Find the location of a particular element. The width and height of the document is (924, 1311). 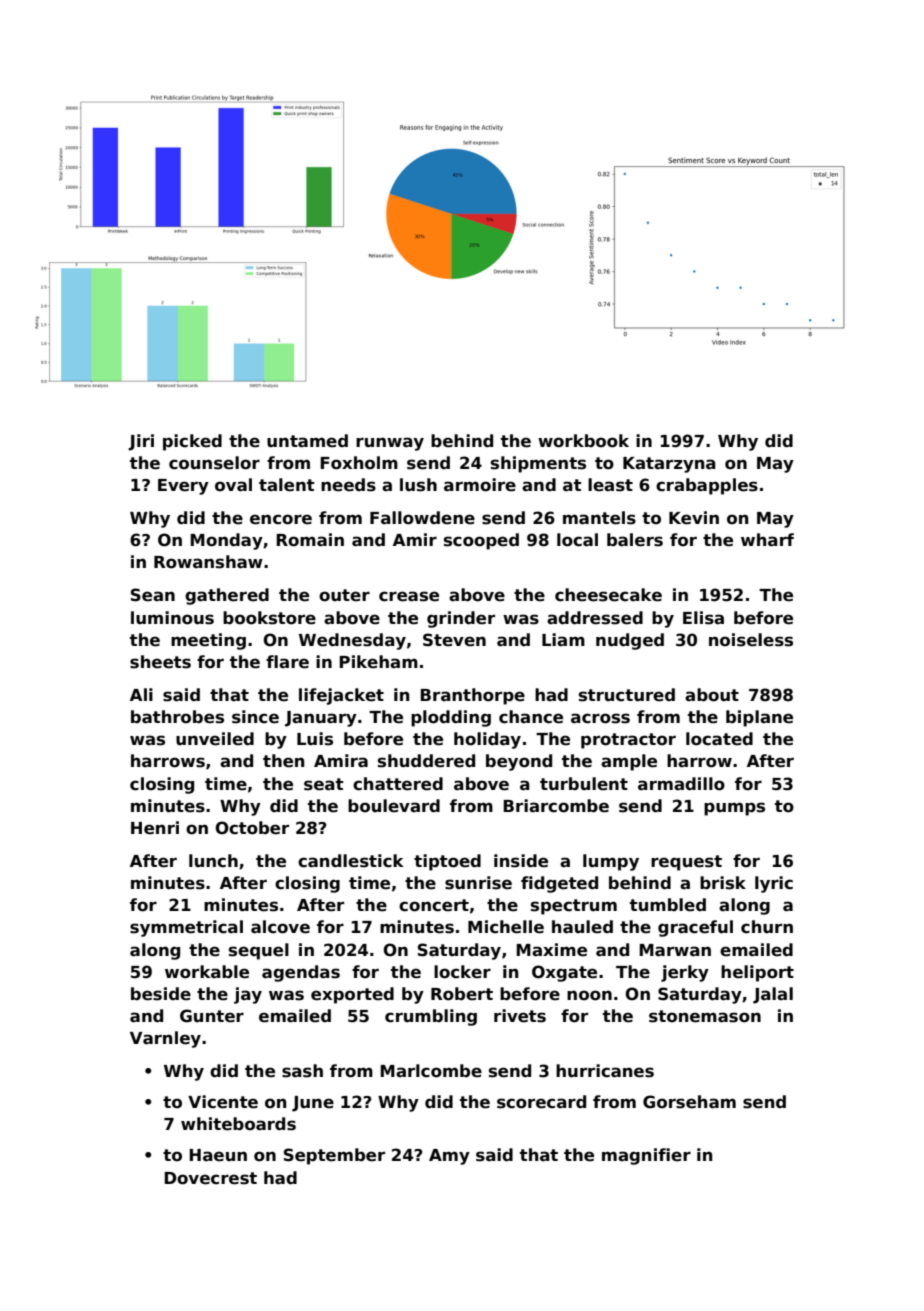

Every is located at coordinates (183, 487).
